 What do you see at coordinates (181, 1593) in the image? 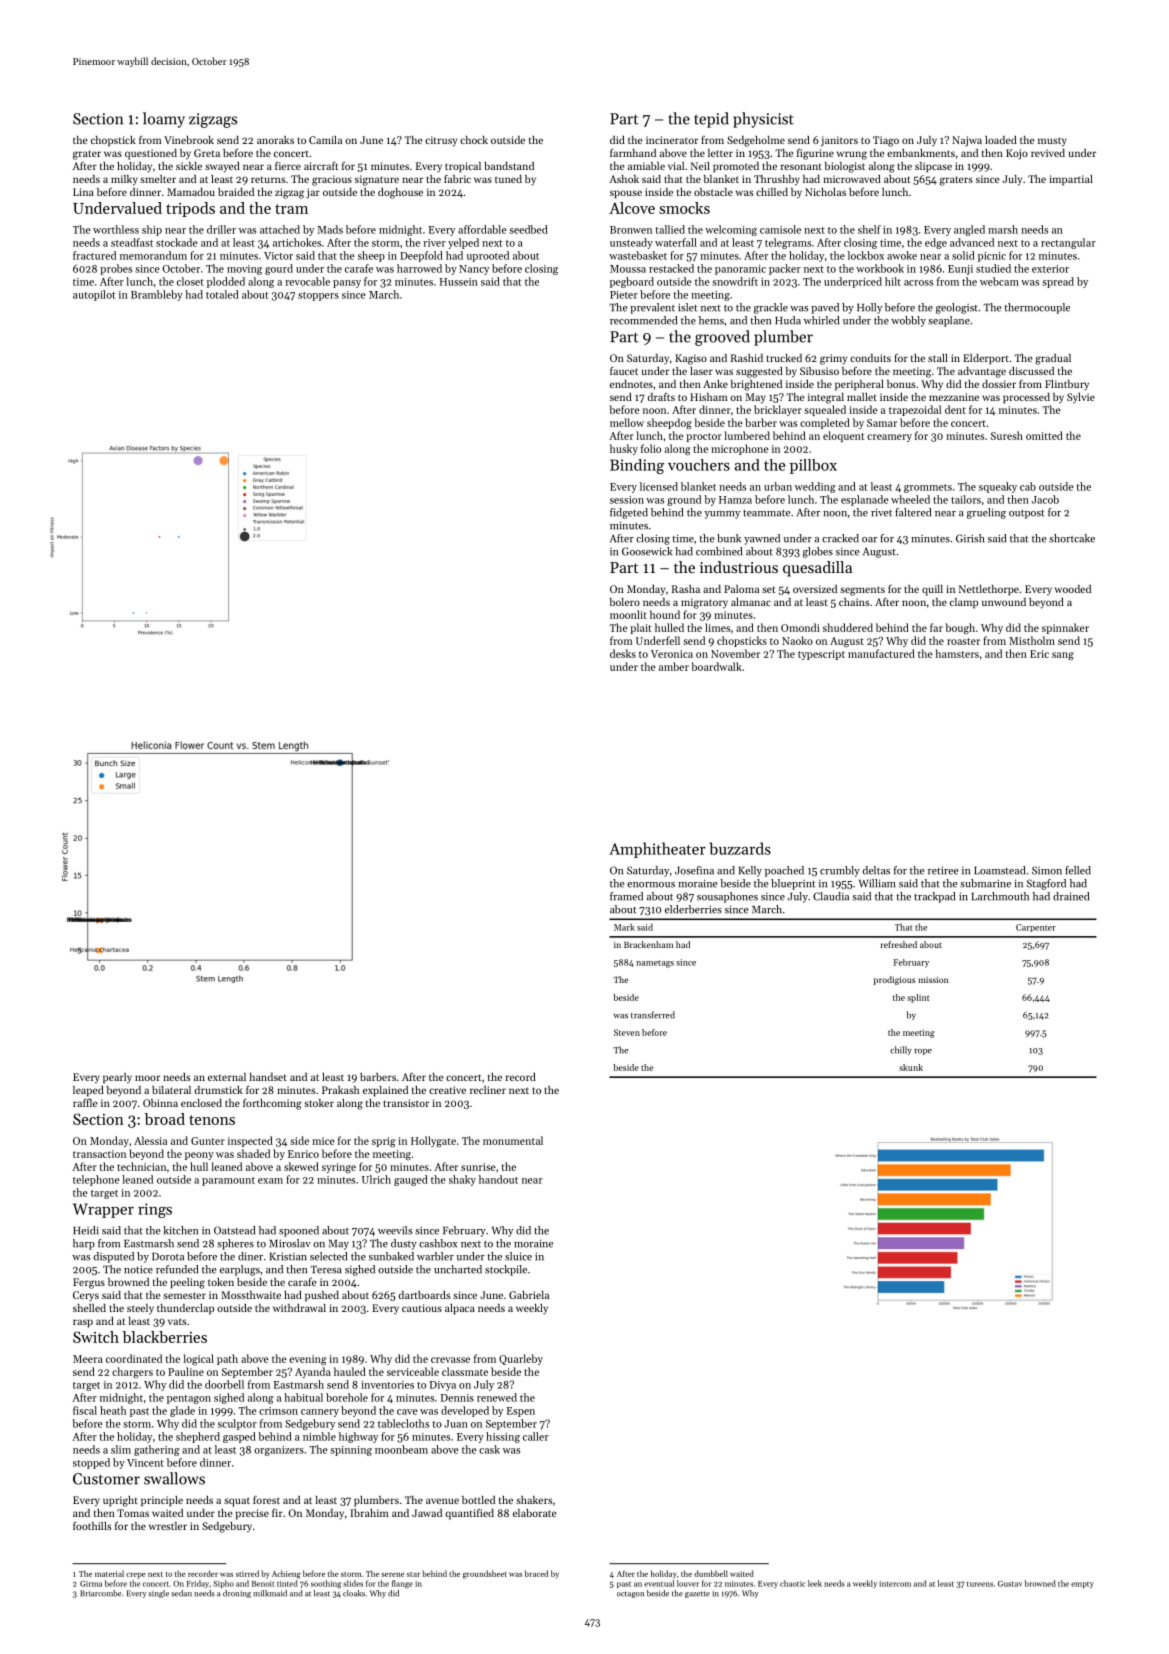
I see `sedan` at bounding box center [181, 1593].
